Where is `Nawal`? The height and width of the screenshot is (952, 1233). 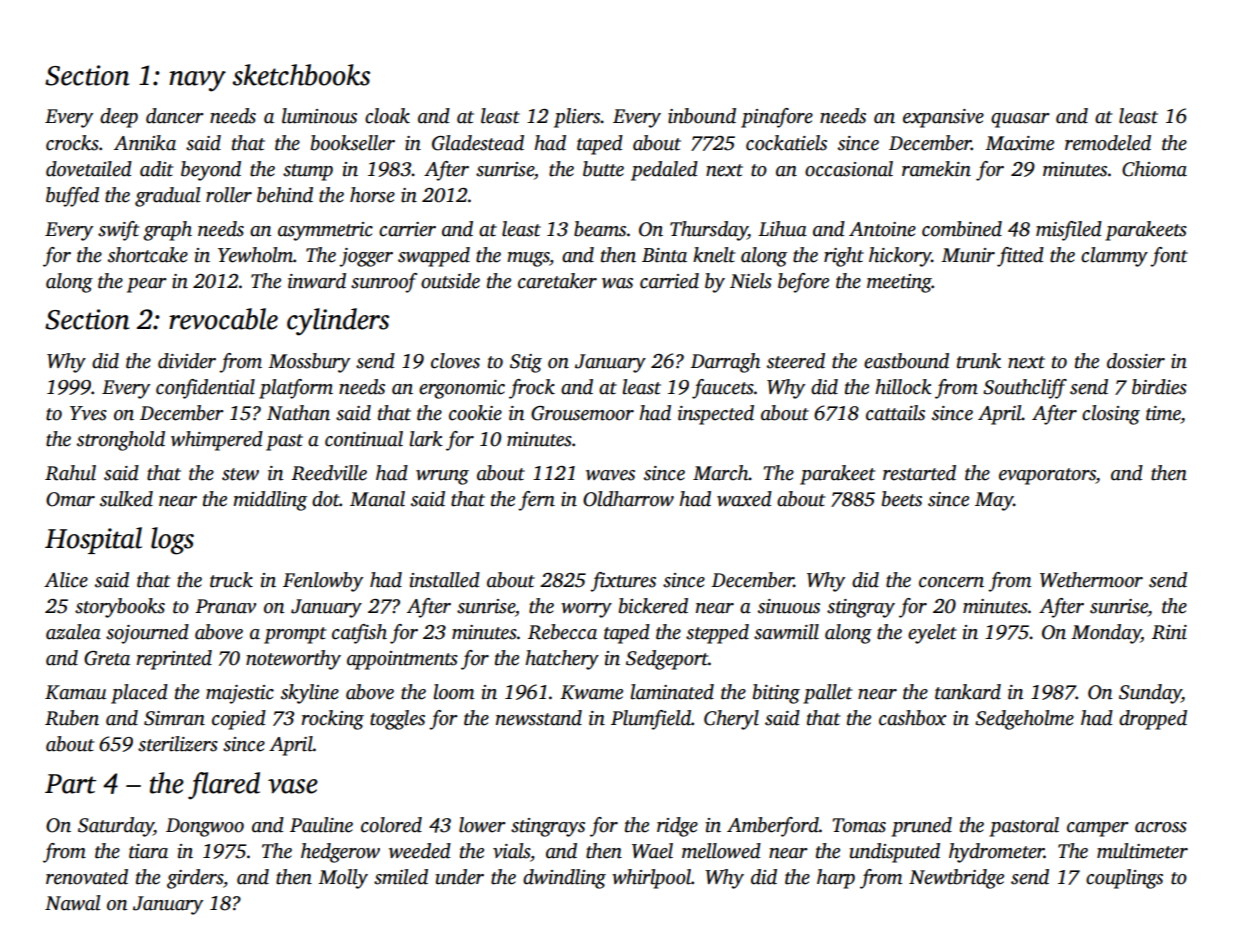
Nawal is located at coordinates (73, 903).
